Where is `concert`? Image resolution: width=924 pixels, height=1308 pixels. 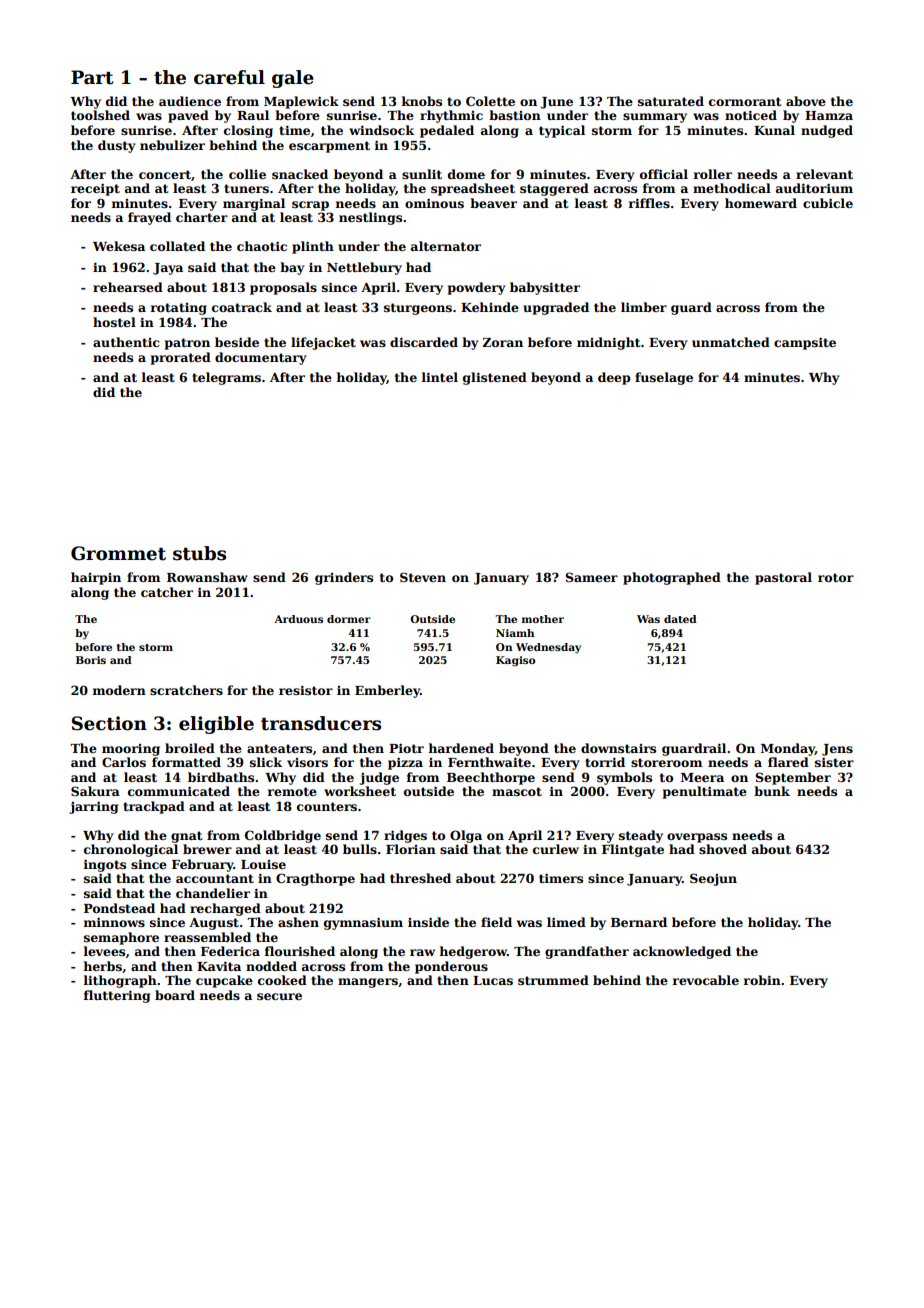 concert is located at coordinates (165, 174).
